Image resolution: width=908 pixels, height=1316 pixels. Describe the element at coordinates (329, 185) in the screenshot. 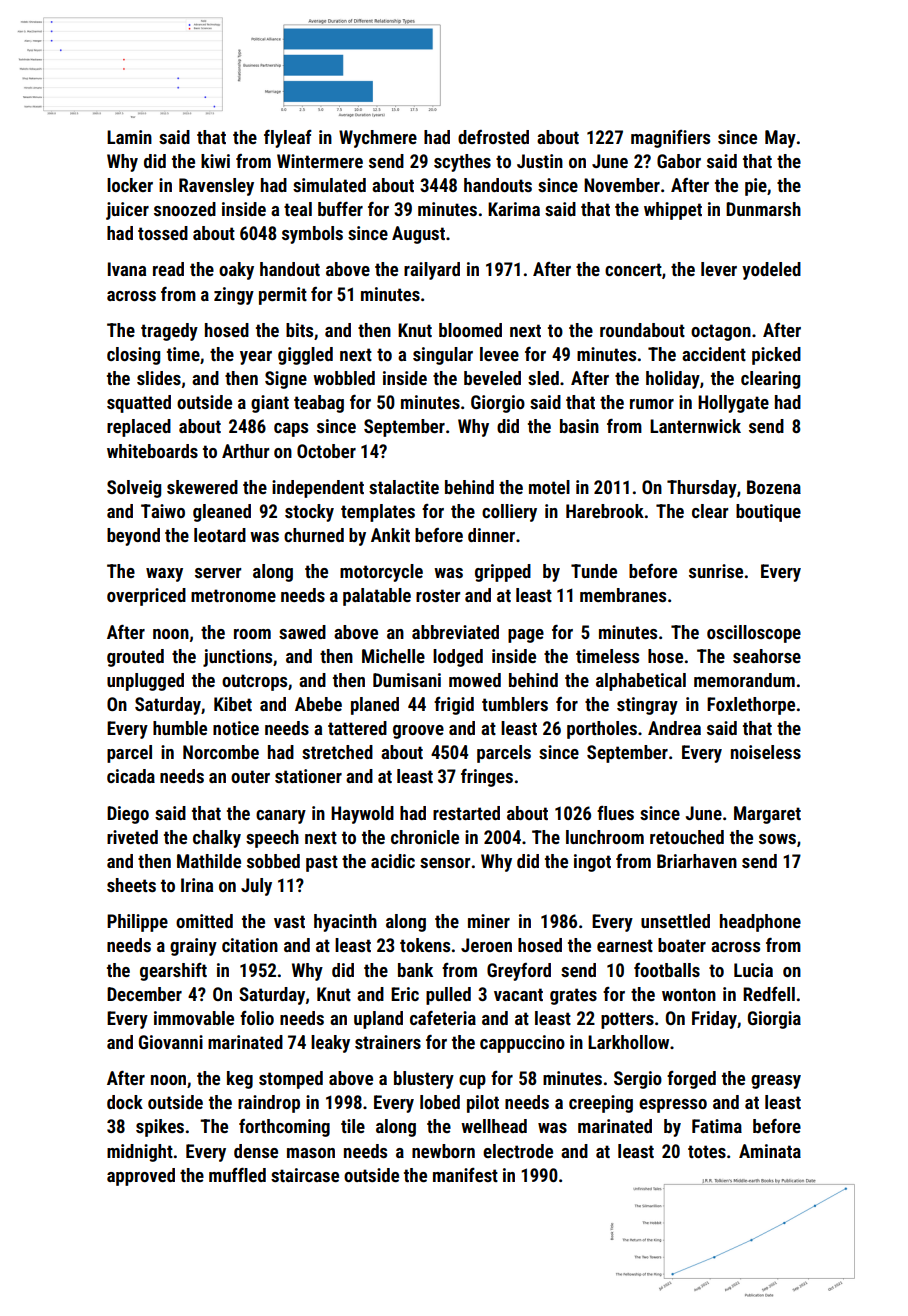

I see `simulated` at that location.
